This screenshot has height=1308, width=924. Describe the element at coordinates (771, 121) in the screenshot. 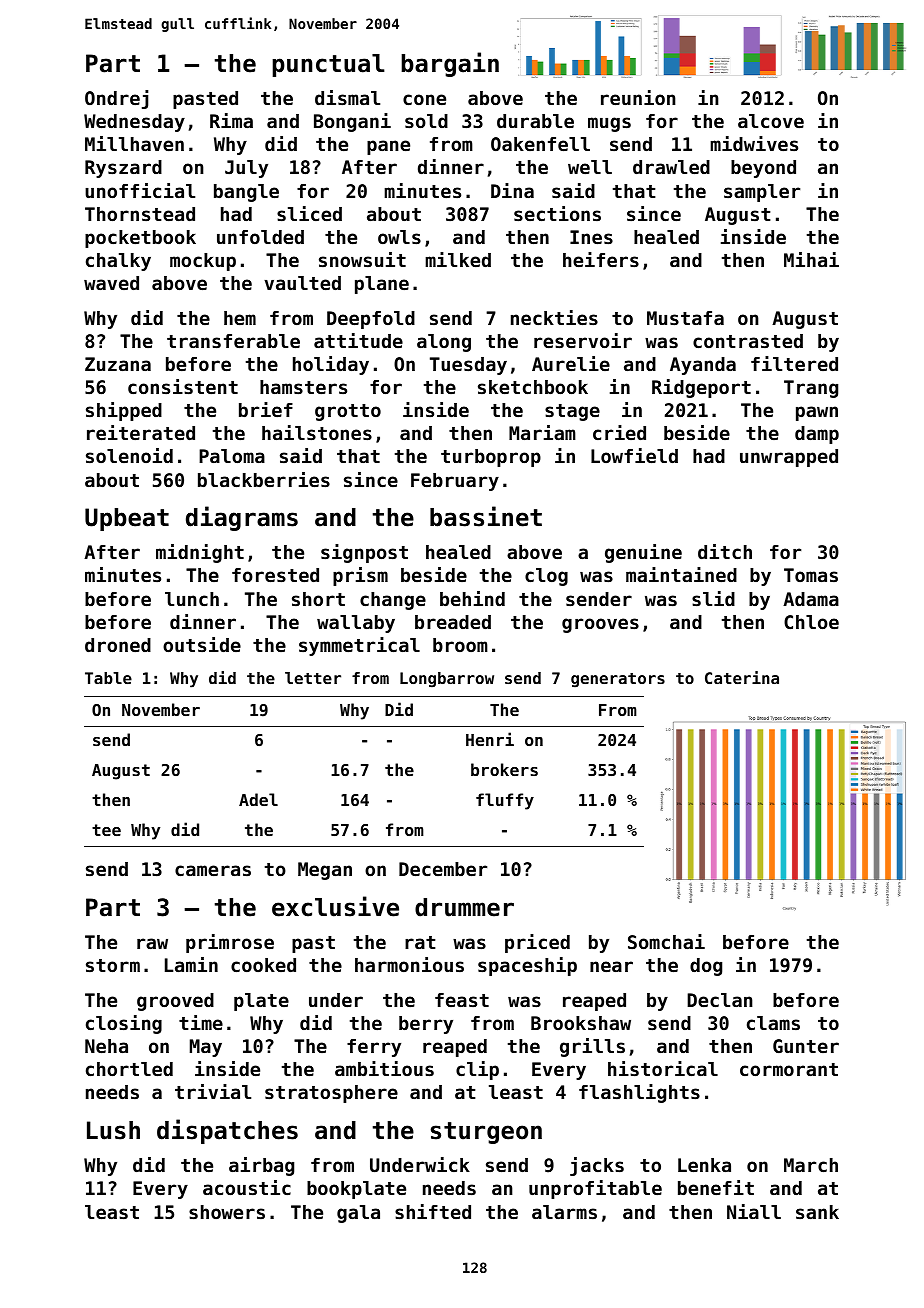

I see `alcove` at that location.
